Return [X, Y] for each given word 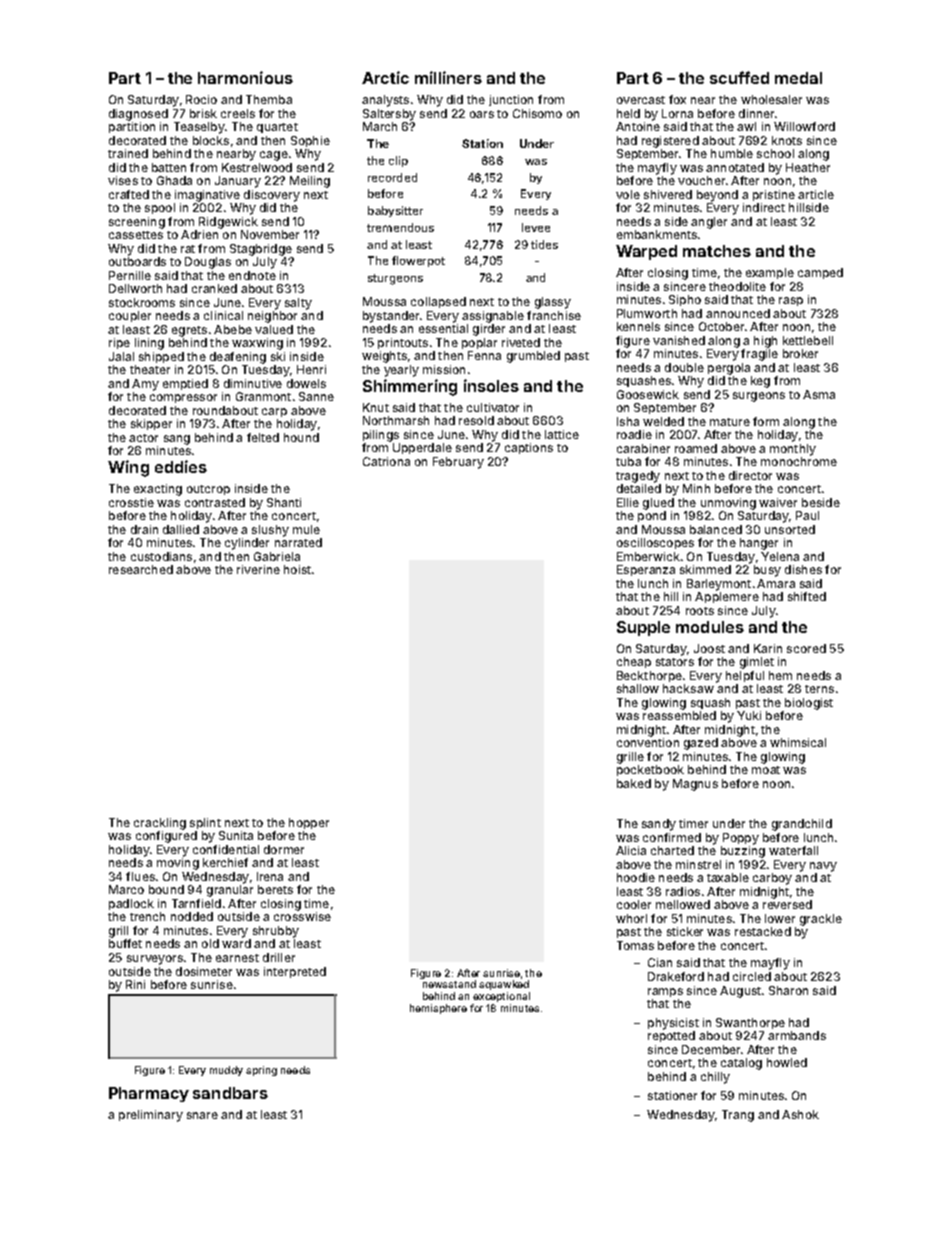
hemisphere [438, 1009]
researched [141, 569]
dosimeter [204, 971]
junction [511, 100]
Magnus [695, 785]
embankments [657, 234]
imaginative [207, 196]
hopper [309, 823]
